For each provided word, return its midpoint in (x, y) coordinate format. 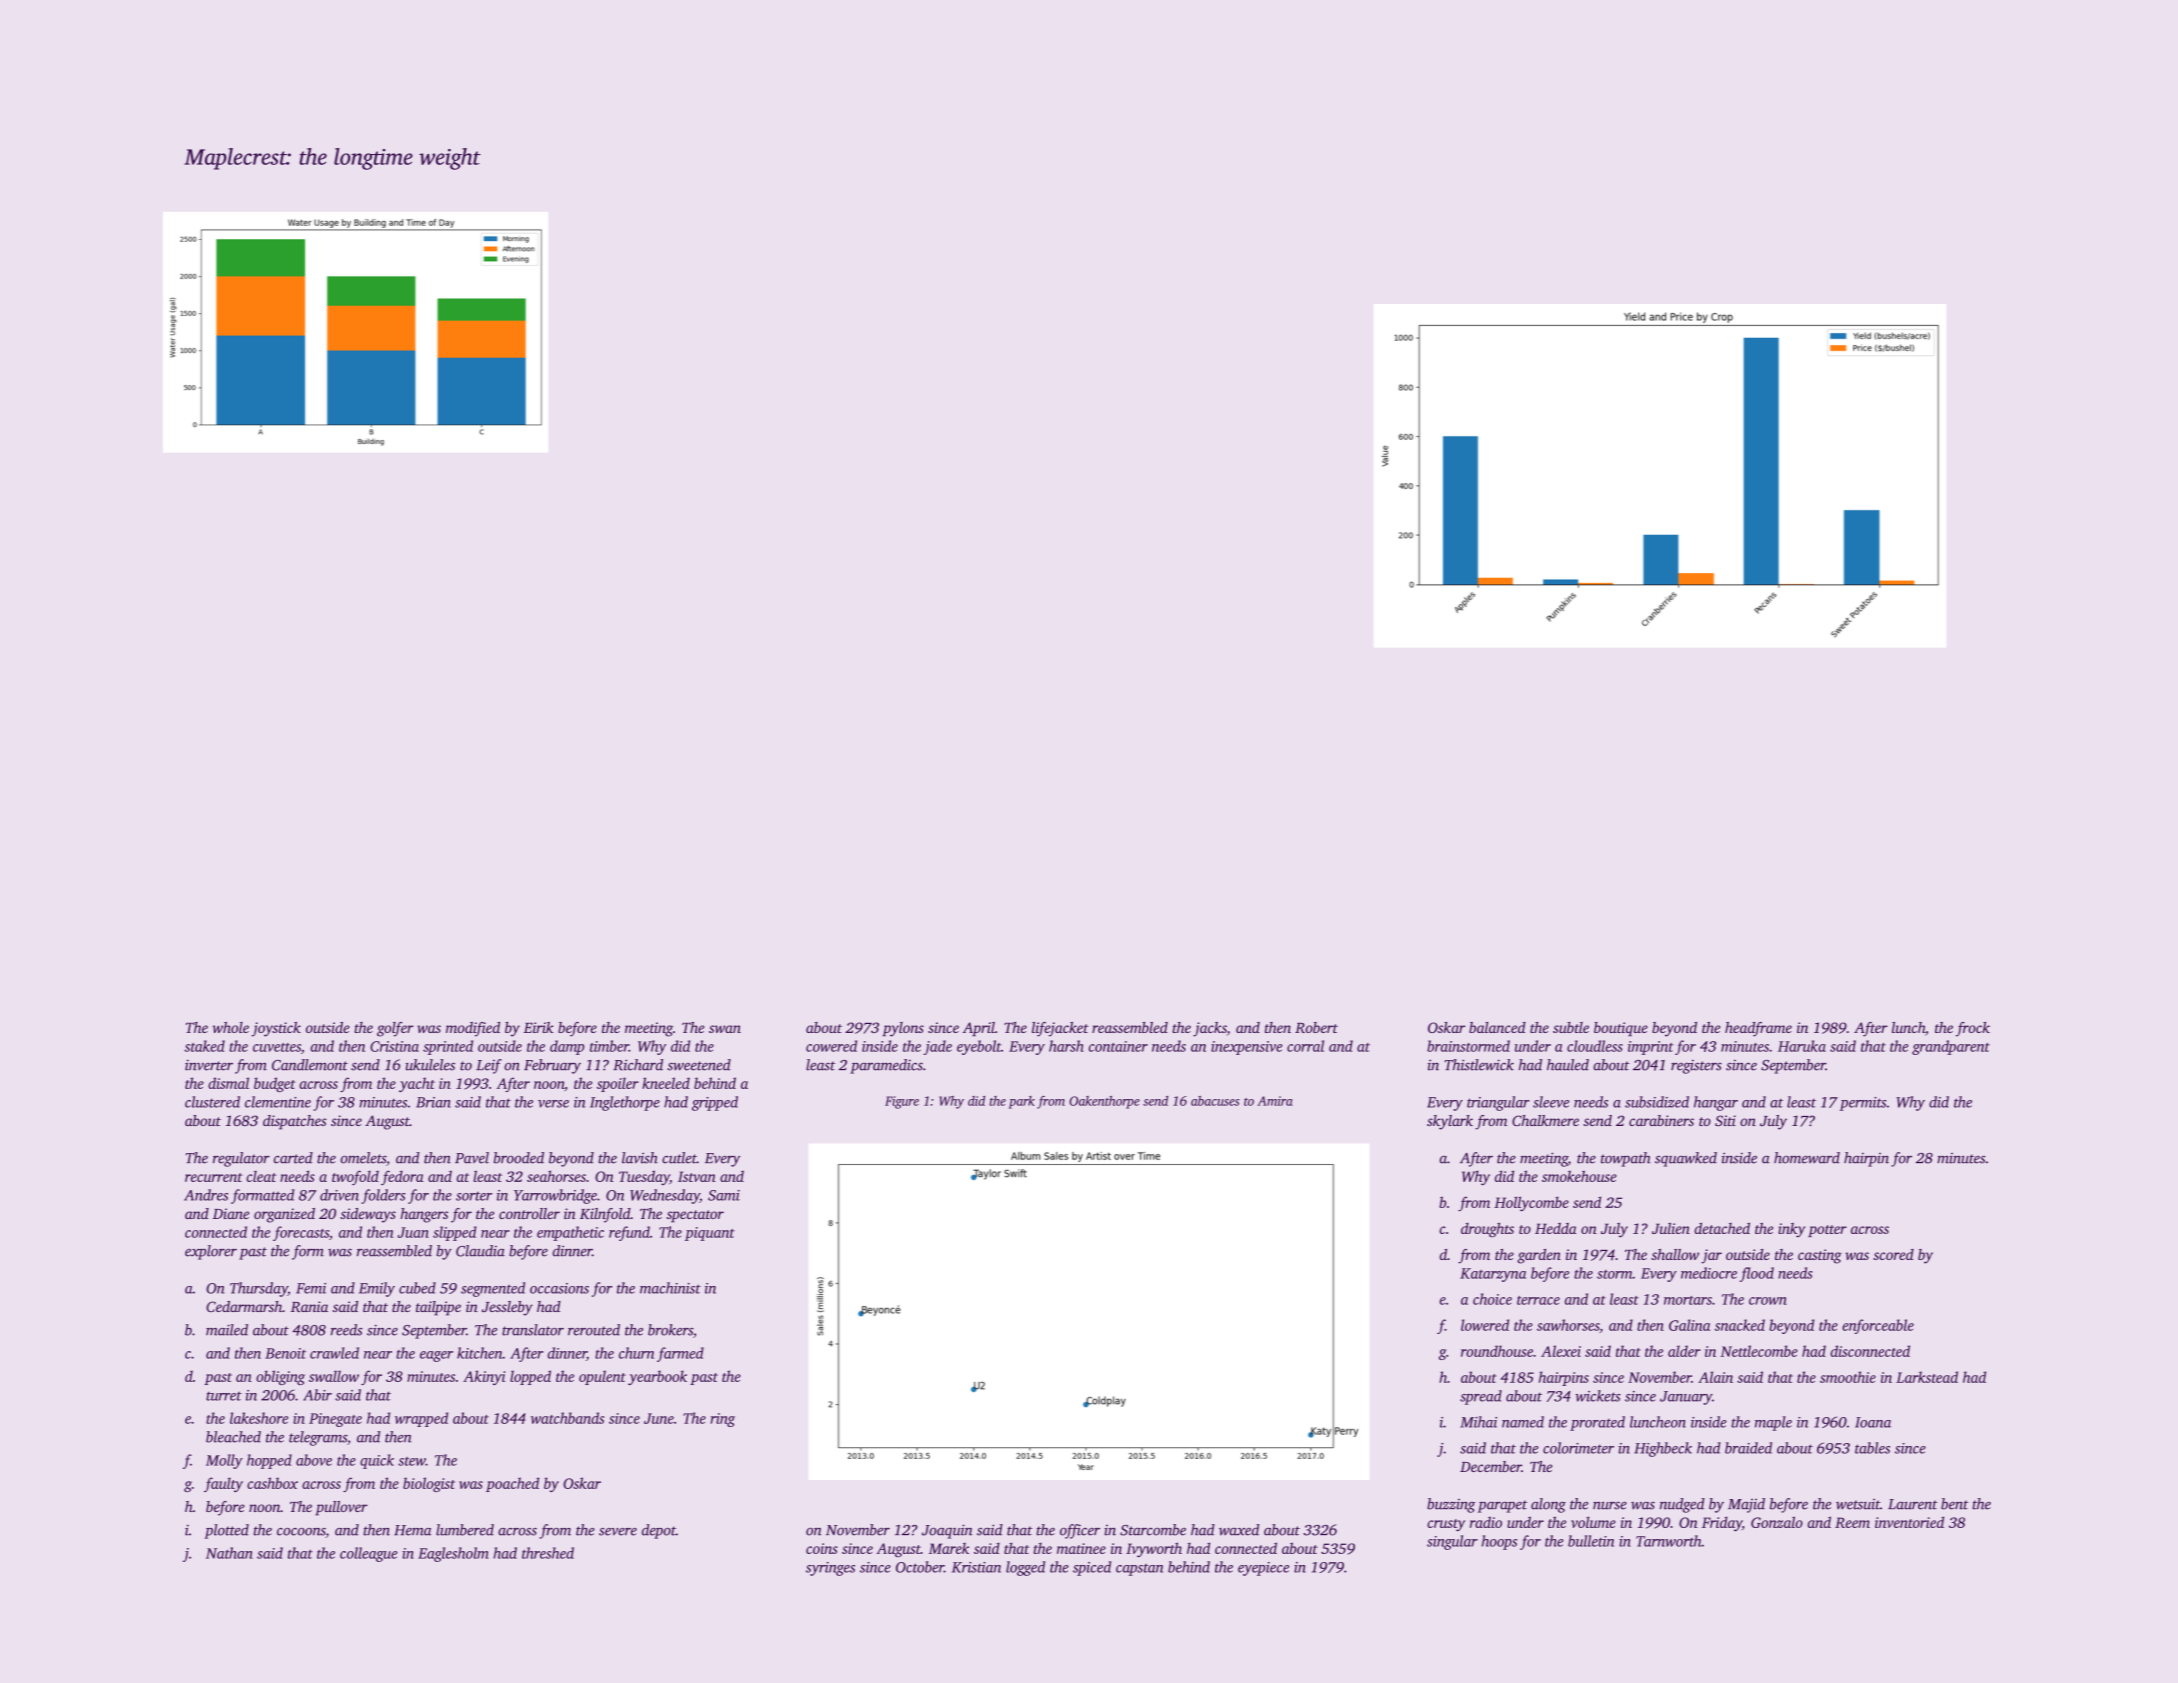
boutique (1621, 1029)
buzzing (1451, 1505)
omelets (363, 1158)
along (1548, 1505)
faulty (223, 1484)
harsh (1066, 1046)
